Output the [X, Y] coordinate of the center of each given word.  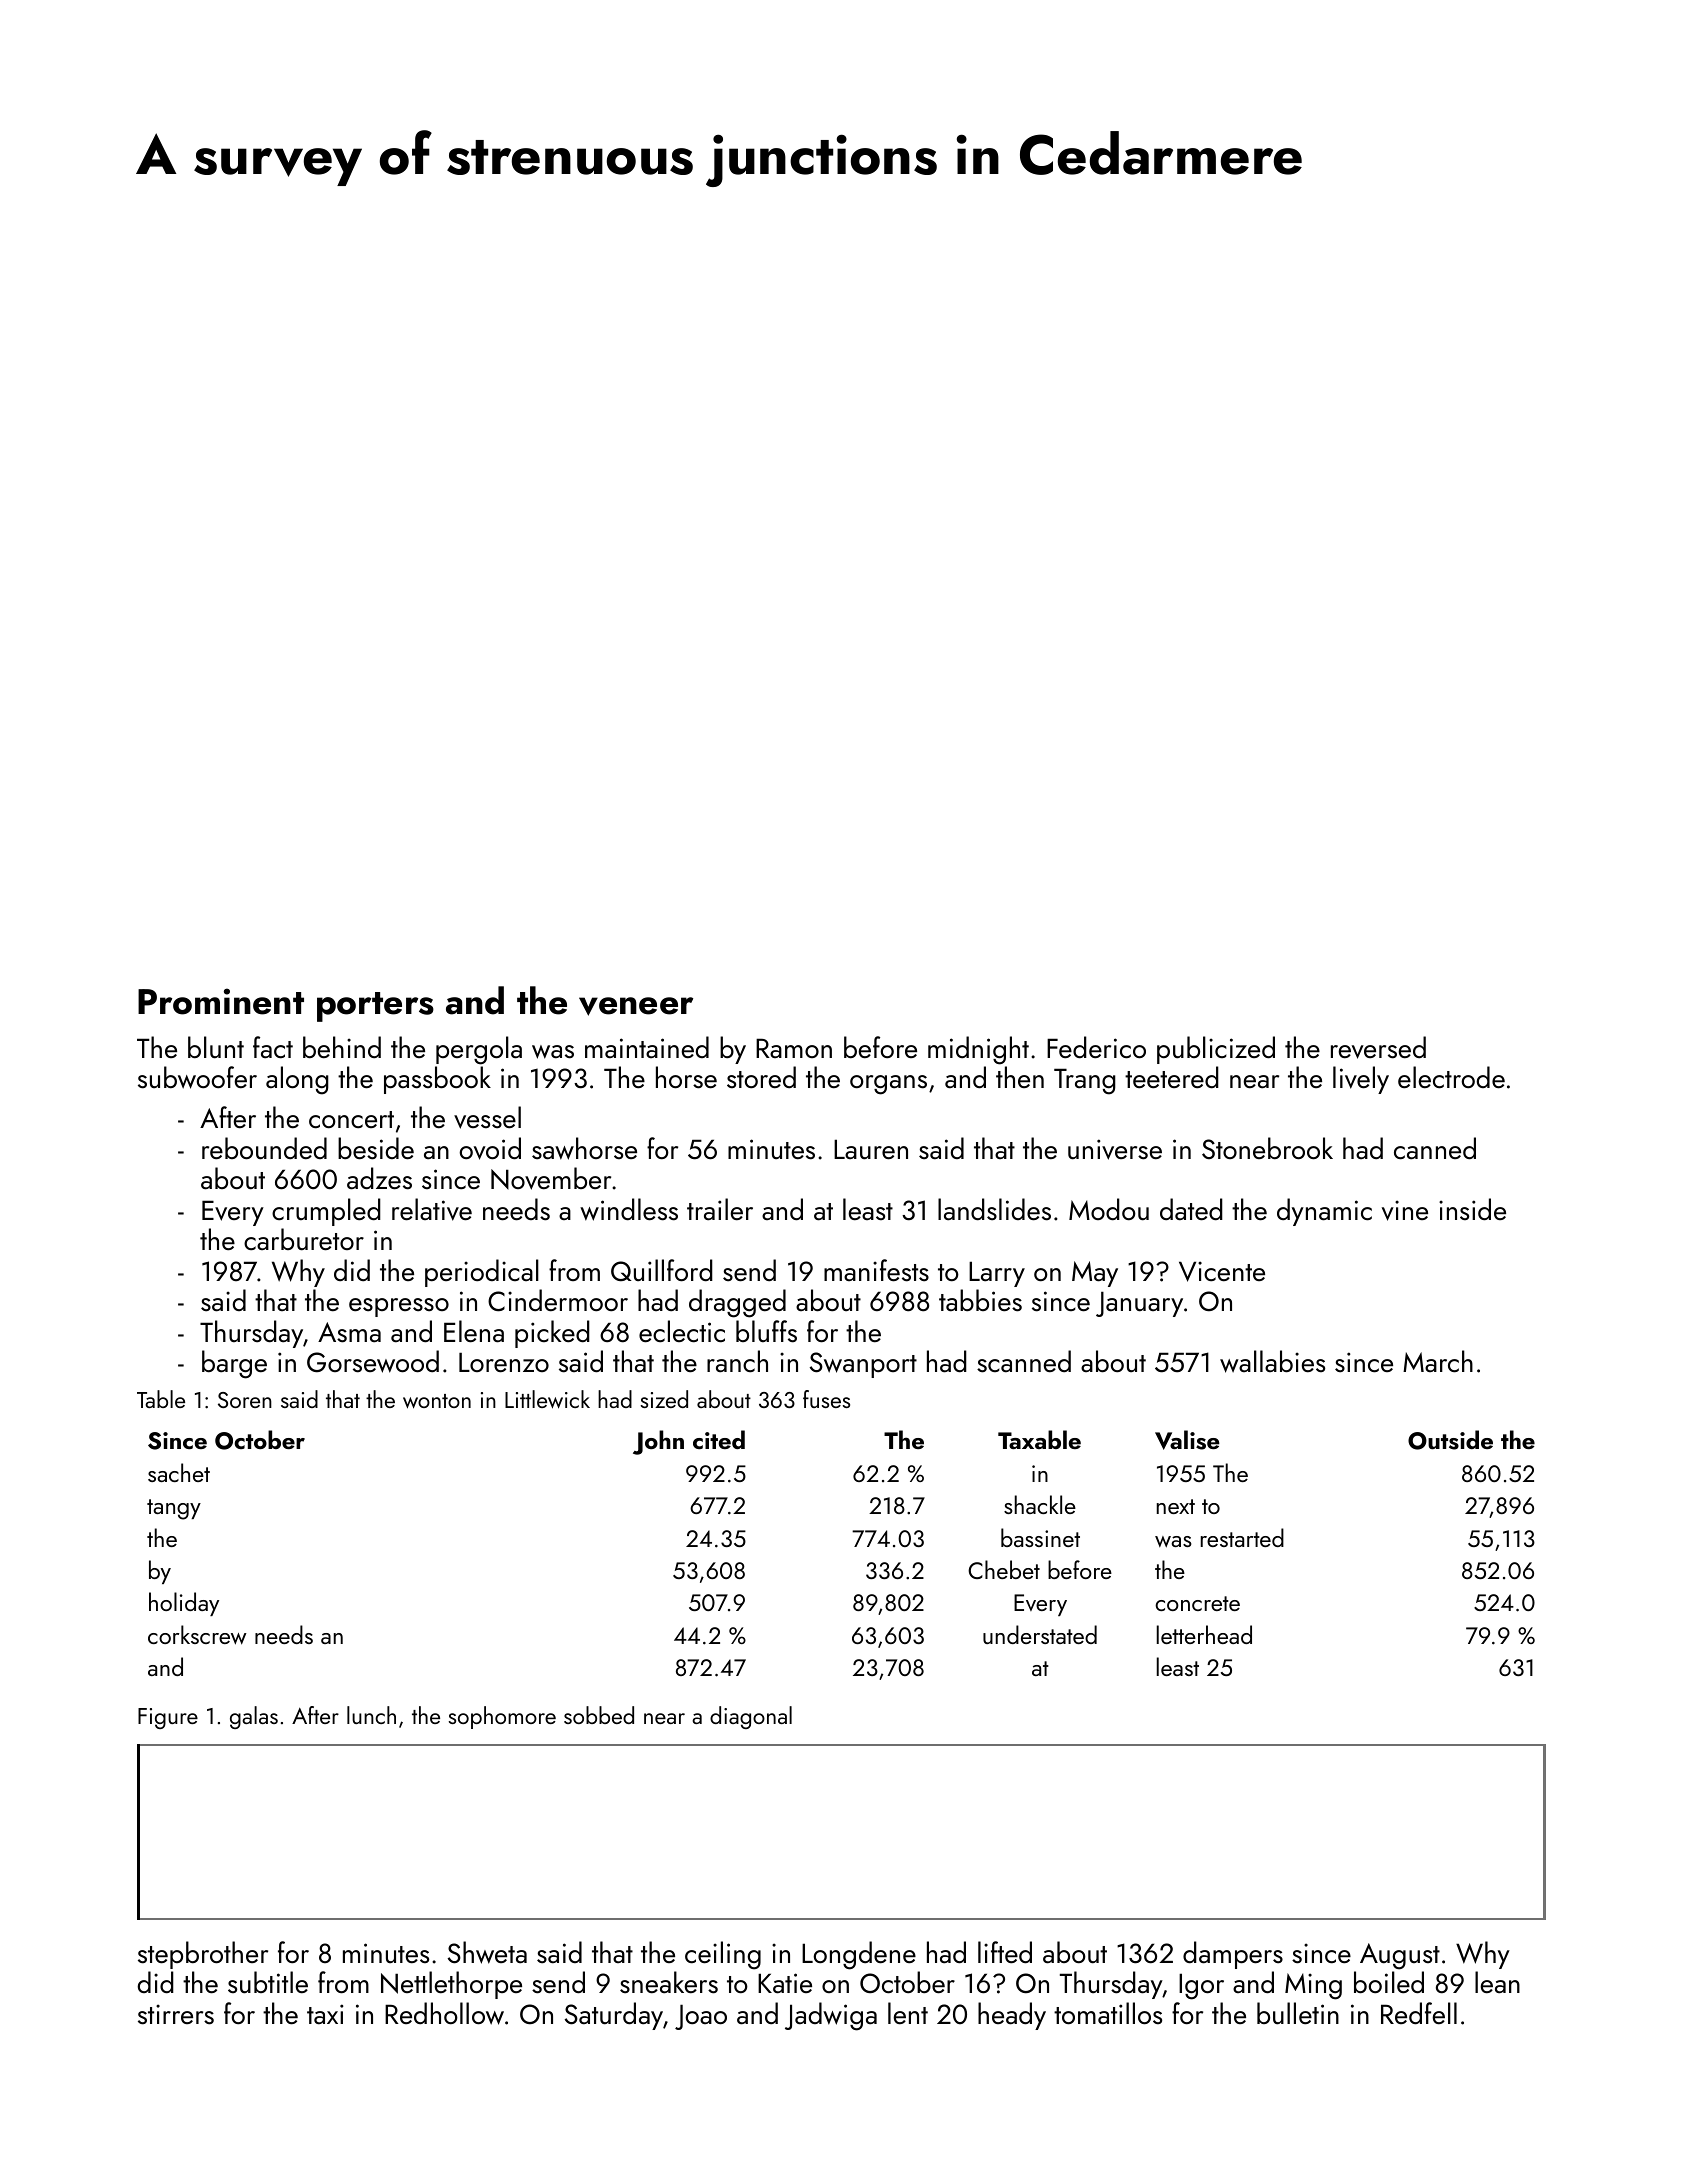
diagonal [751, 1717]
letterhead [1204, 1634]
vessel [487, 1117]
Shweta [487, 1952]
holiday [184, 1604]
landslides [994, 1209]
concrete [1197, 1603]
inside [1472, 1209]
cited [719, 1439]
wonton [437, 1401]
